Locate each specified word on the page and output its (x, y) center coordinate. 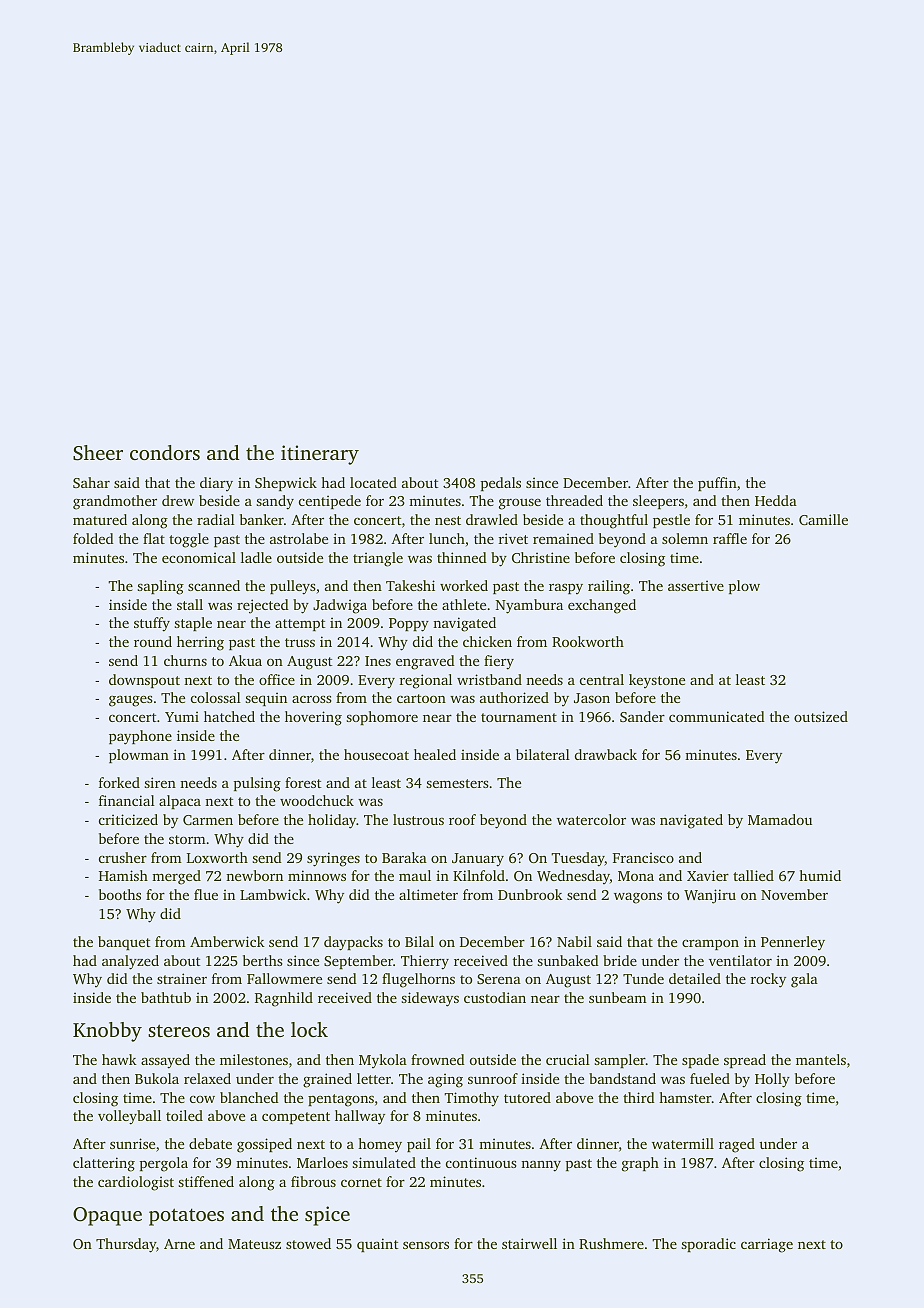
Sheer (98, 453)
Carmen (208, 820)
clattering (104, 1164)
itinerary (320, 455)
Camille (823, 519)
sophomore (382, 718)
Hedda (776, 500)
